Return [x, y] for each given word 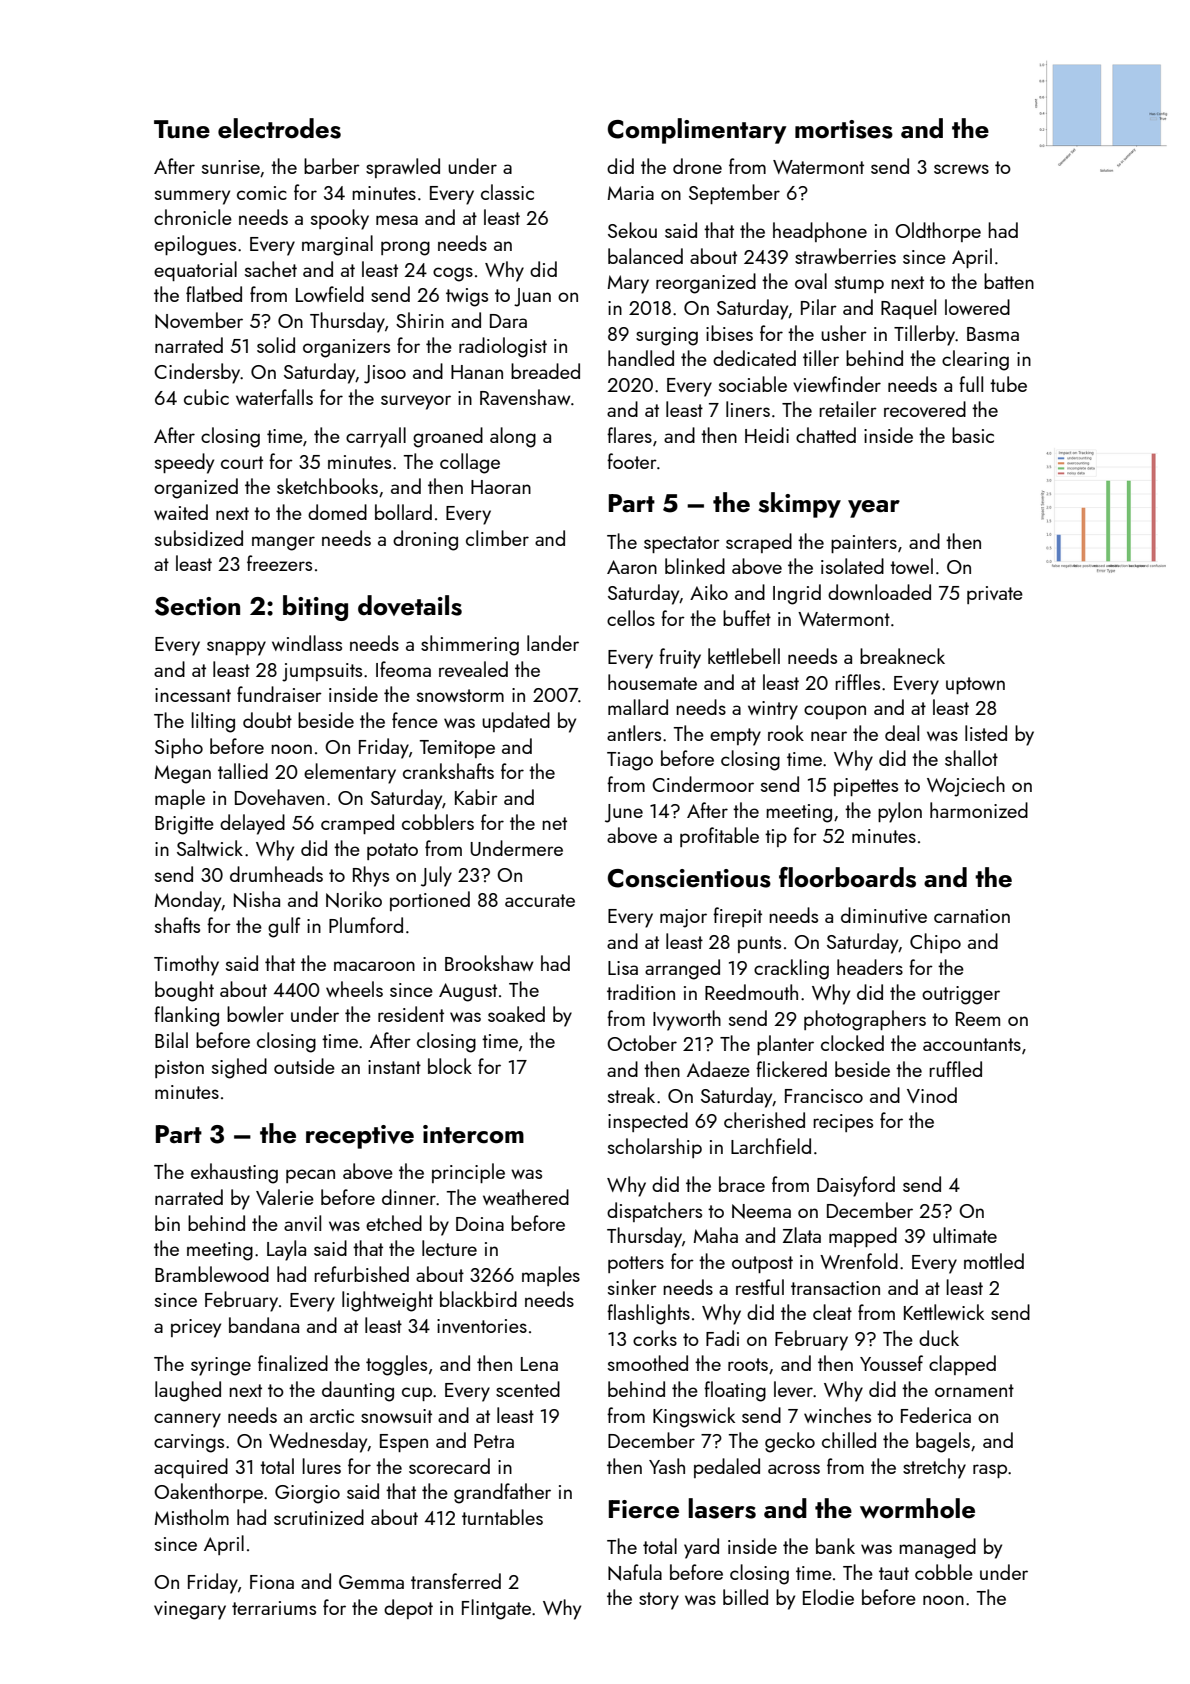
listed [986, 733]
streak [631, 1095]
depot [408, 1609]
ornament [974, 1390]
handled [641, 358]
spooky [340, 219]
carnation [972, 916]
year [874, 509]
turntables [502, 1517]
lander [553, 643]
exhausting [234, 1173]
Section [197, 606]
